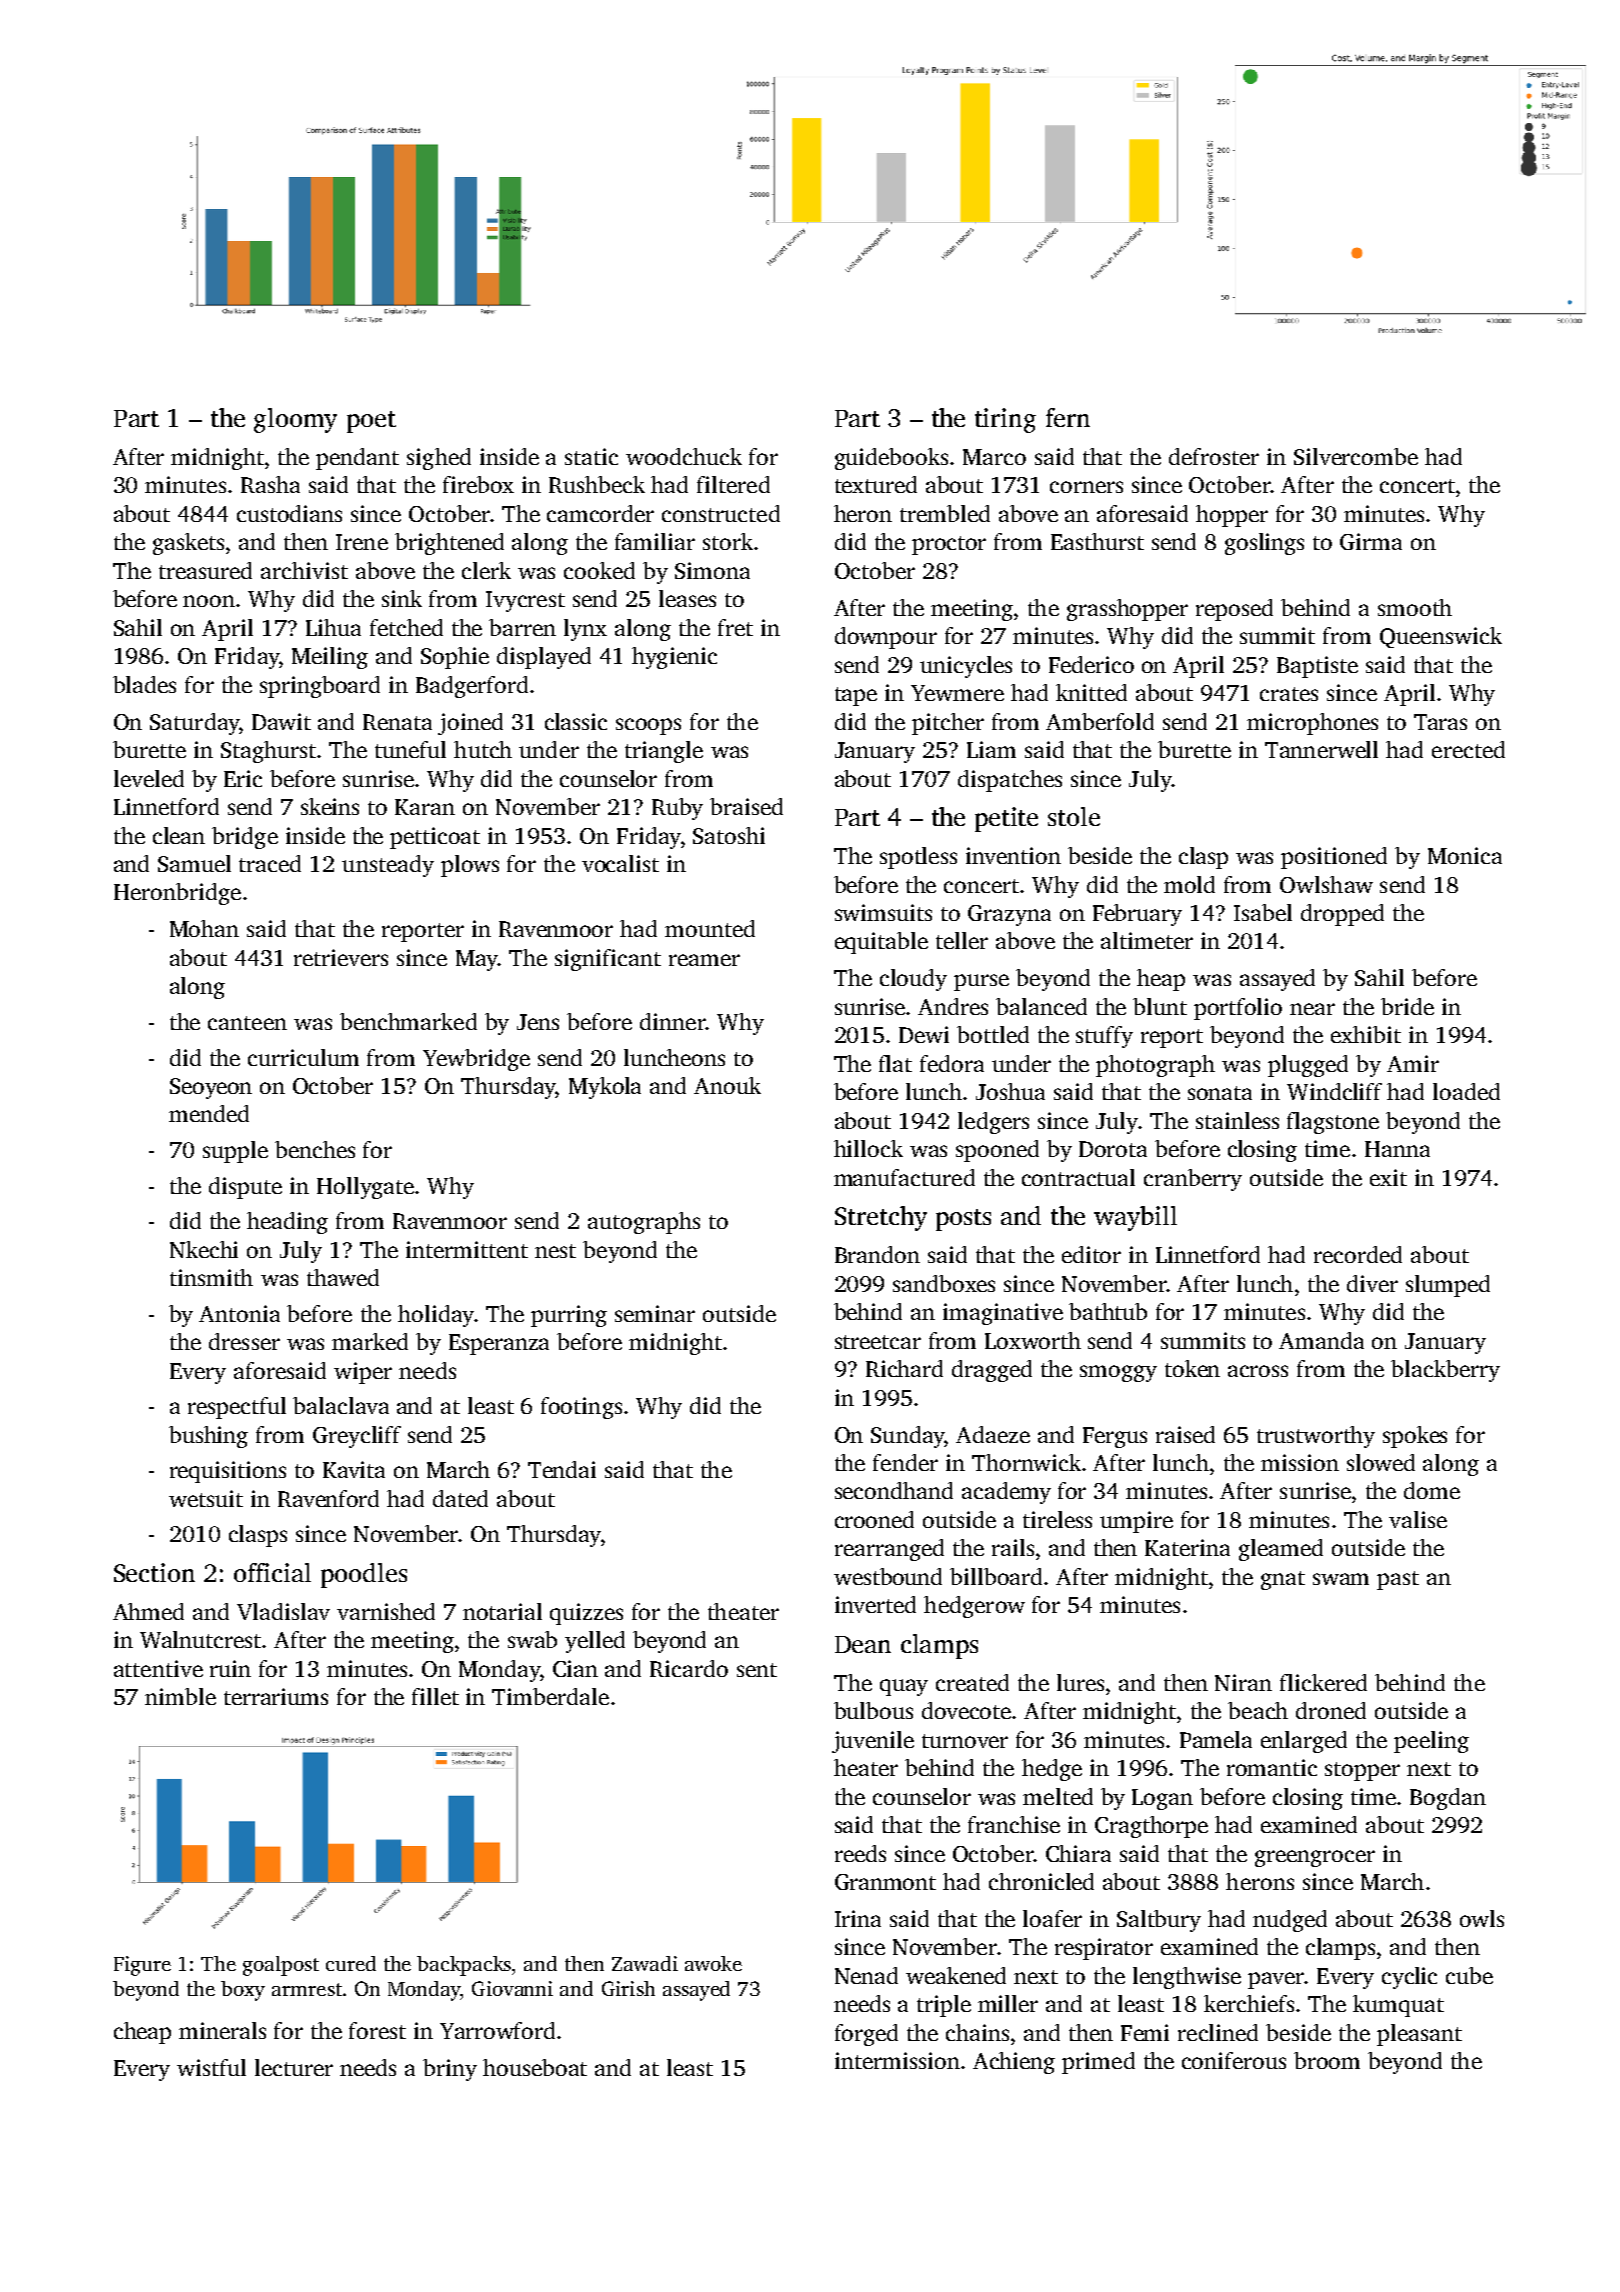 This screenshot has height=2292, width=1620. Describe the element at coordinates (450, 2070) in the screenshot. I see `briny` at that location.
